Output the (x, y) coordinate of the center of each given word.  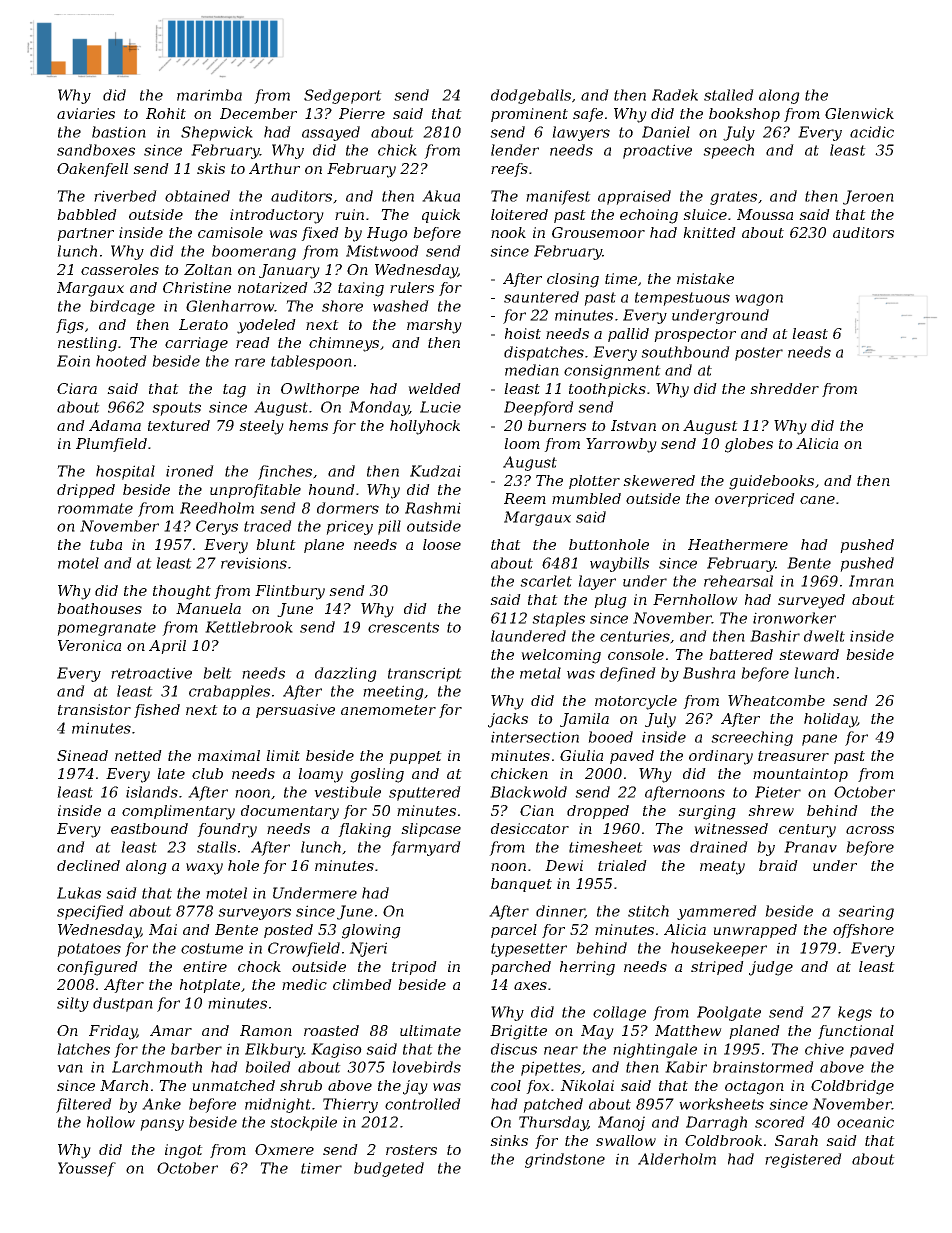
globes (749, 445)
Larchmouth (157, 1067)
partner (85, 234)
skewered (659, 480)
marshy (434, 326)
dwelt (824, 636)
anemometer (388, 710)
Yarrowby (621, 445)
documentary (290, 812)
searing (866, 912)
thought (182, 592)
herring (587, 968)
